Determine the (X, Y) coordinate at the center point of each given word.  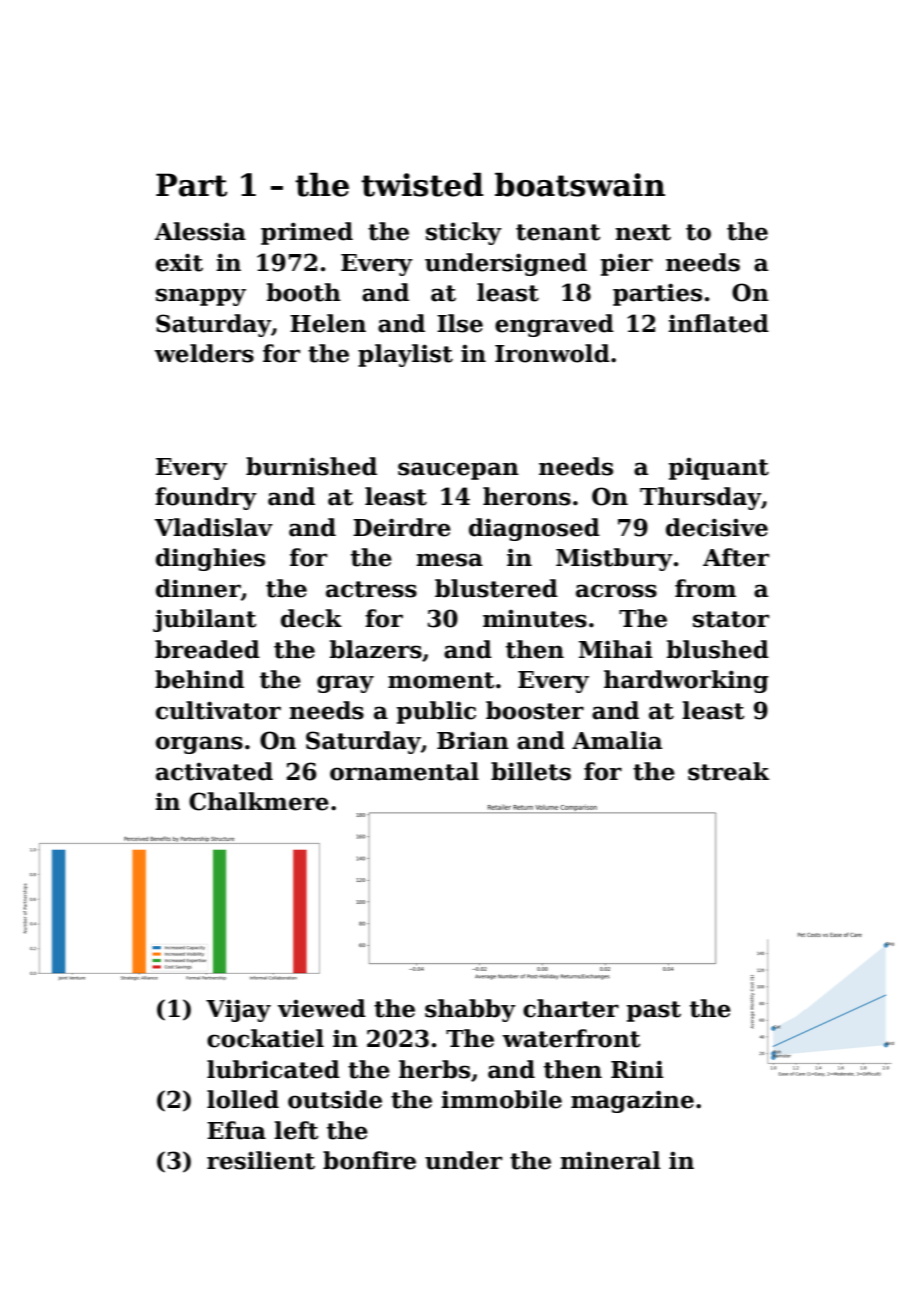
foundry (206, 498)
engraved (554, 325)
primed (307, 233)
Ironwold (552, 353)
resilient (261, 1160)
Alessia (200, 231)
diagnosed (534, 529)
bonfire (369, 1160)
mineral (610, 1160)
